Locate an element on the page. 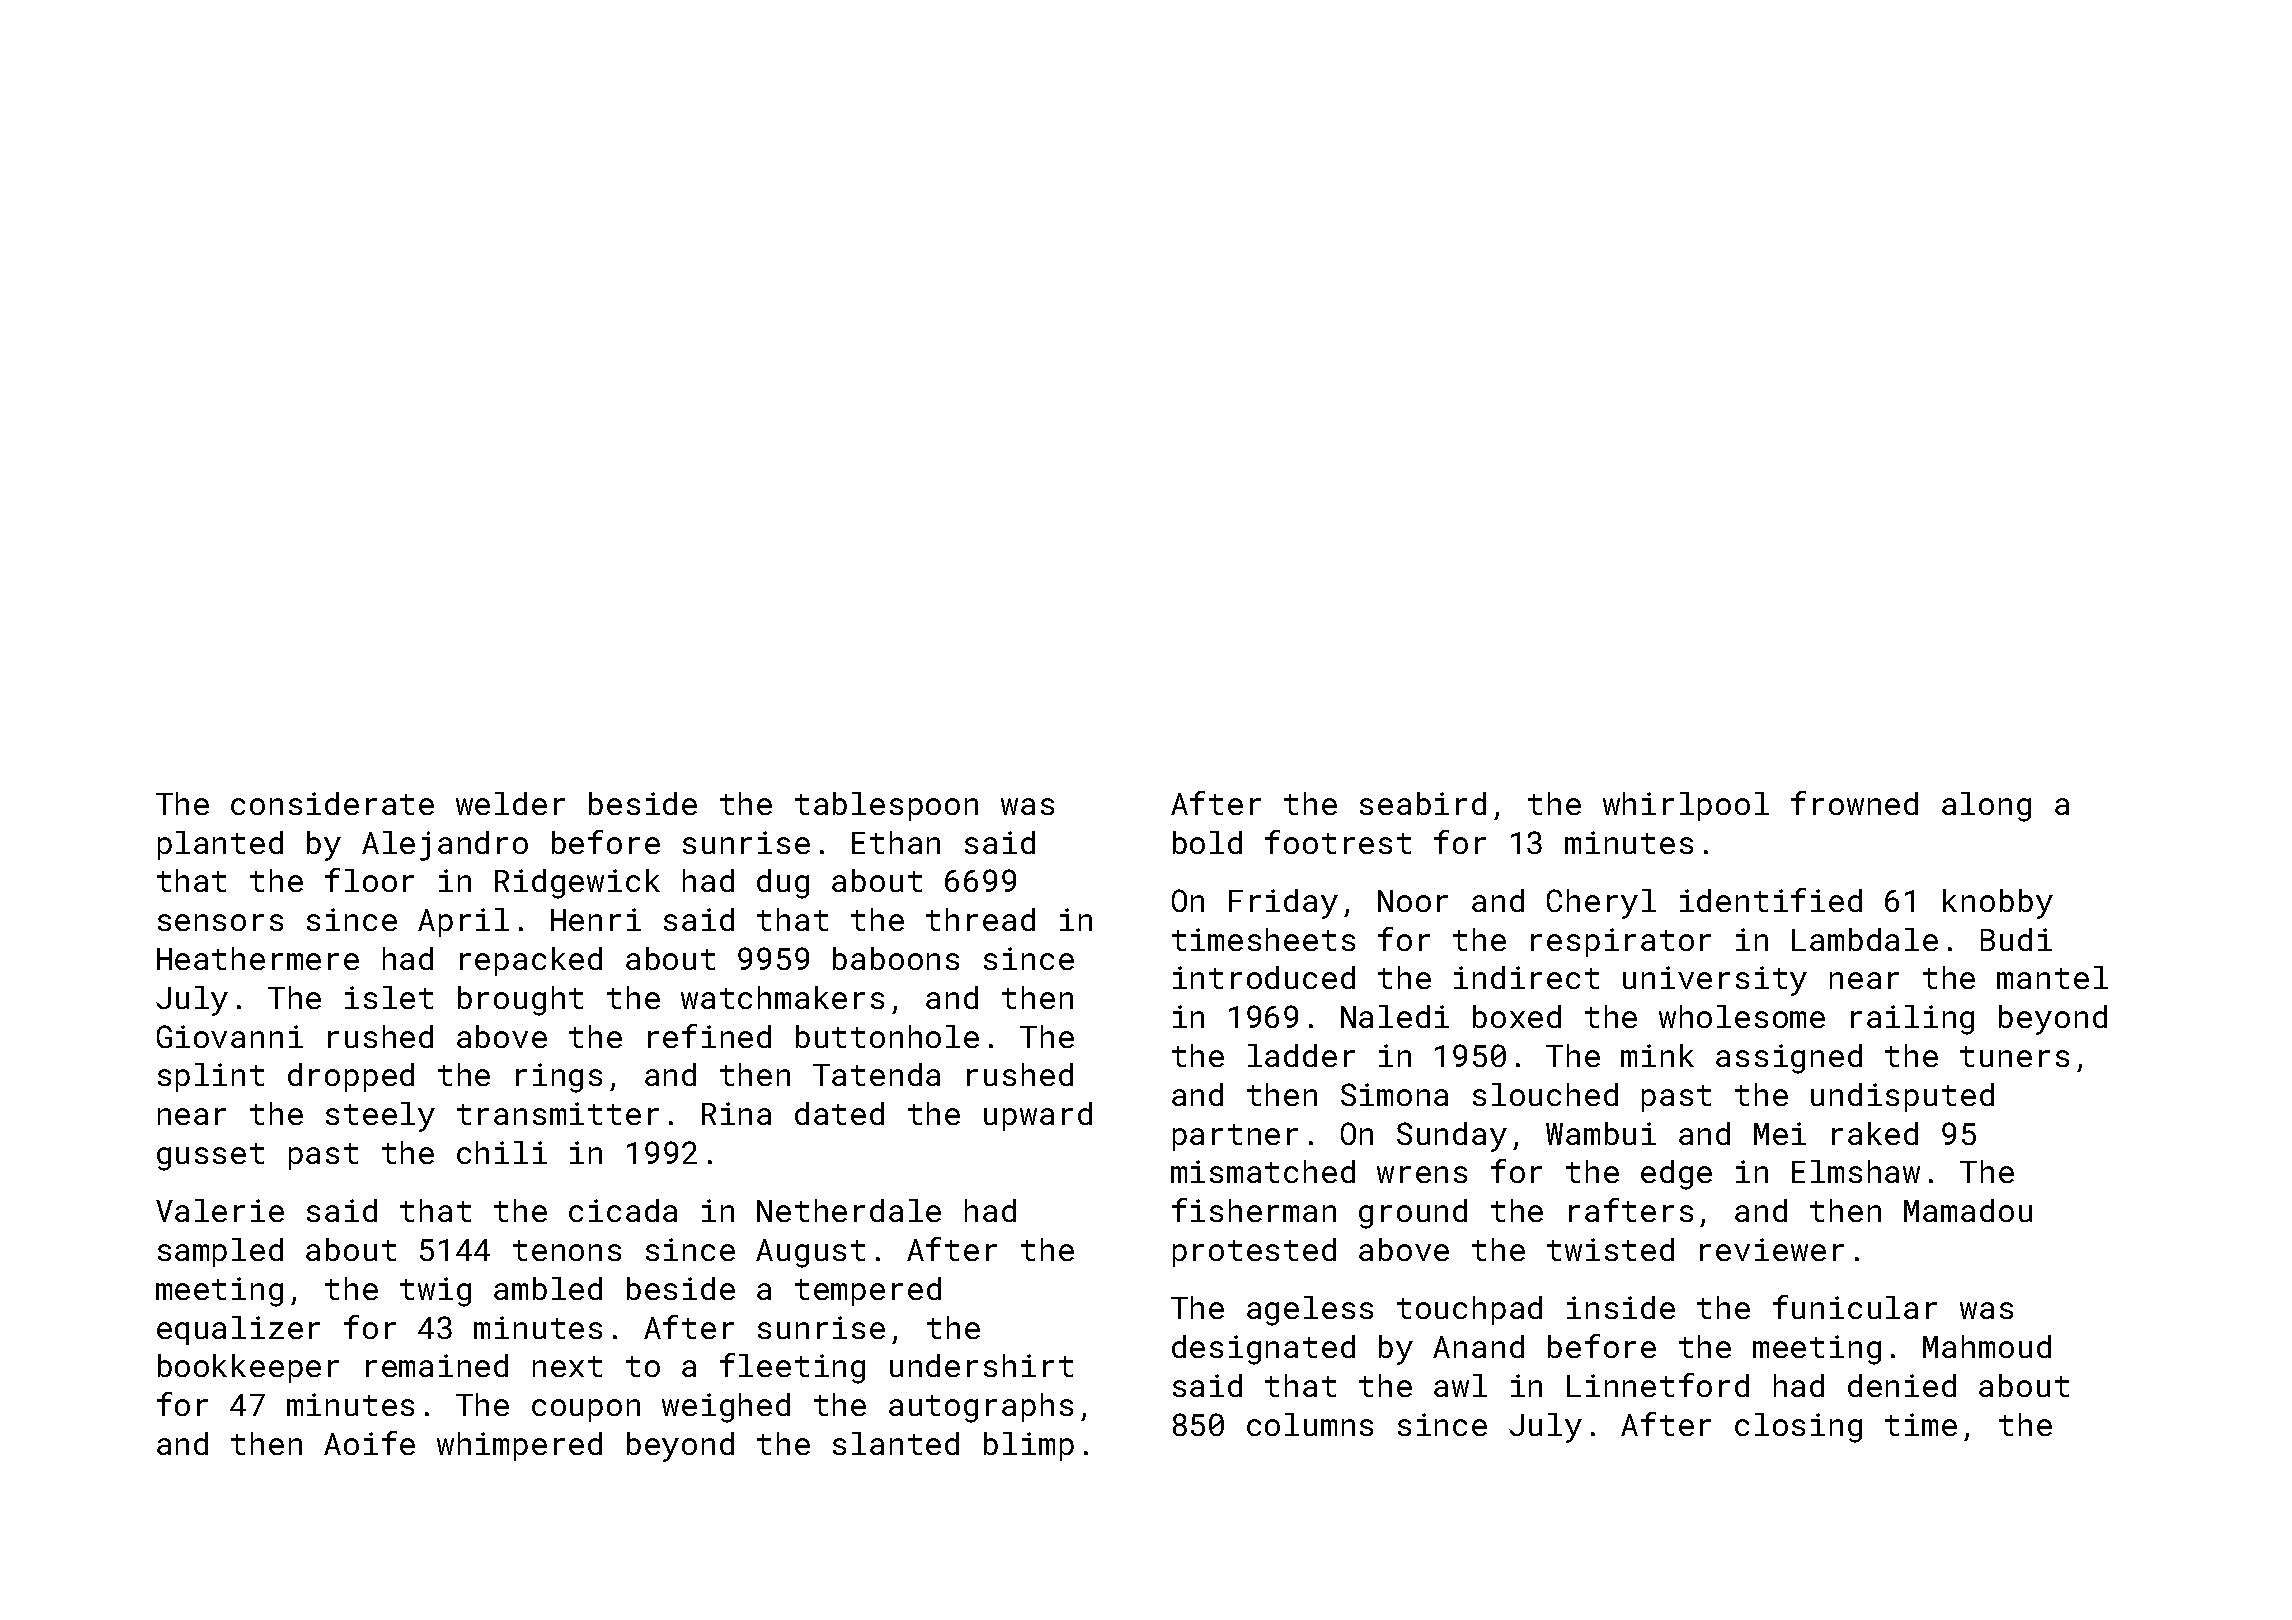  blimp is located at coordinates (1029, 1446).
